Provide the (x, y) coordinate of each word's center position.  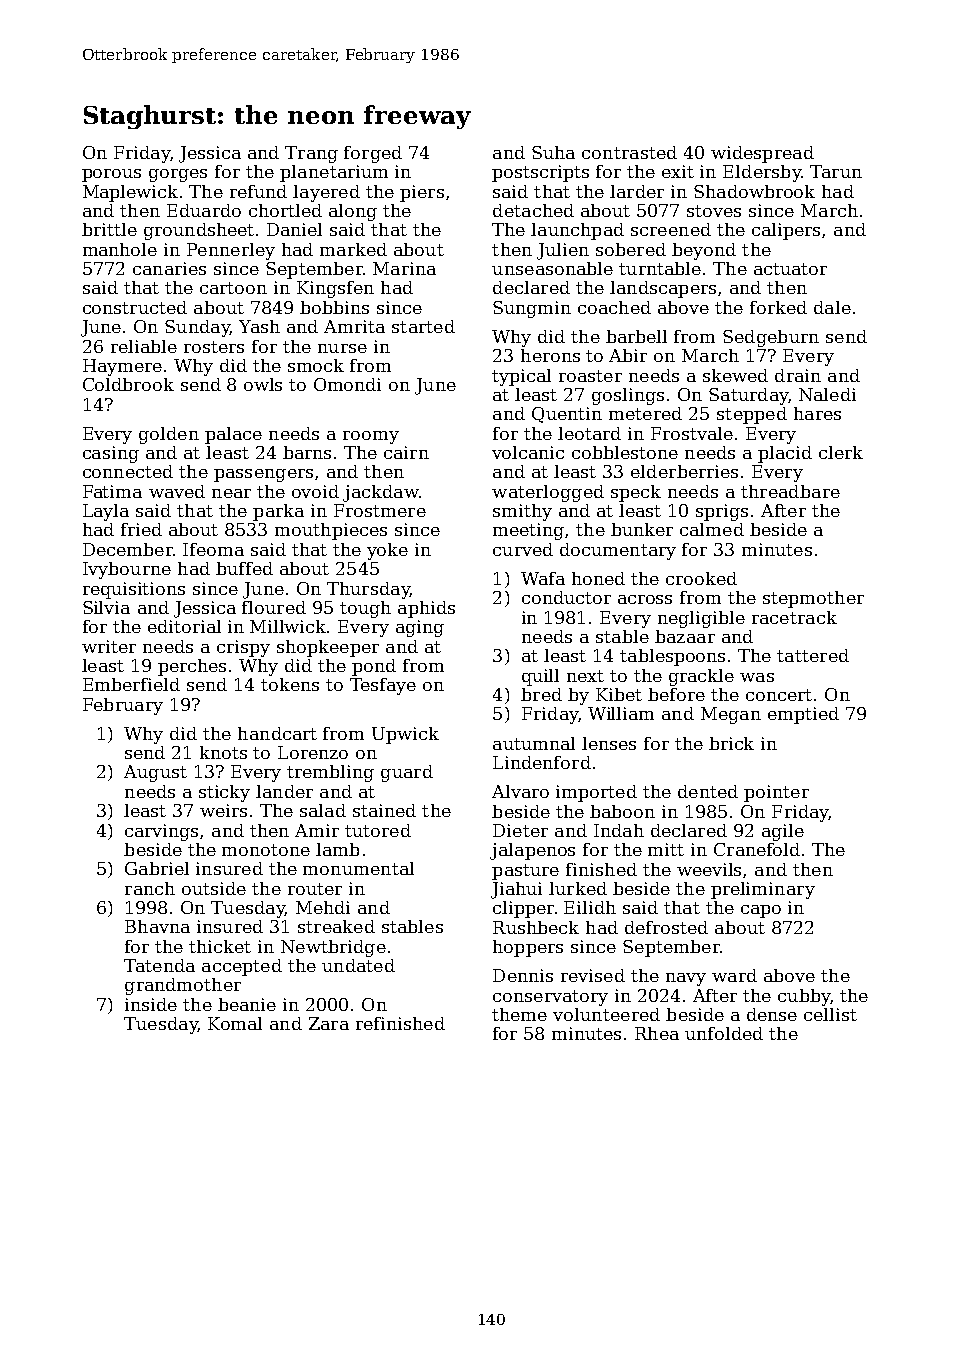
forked (778, 307)
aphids (426, 609)
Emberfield (131, 684)
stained (384, 810)
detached (533, 210)
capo (761, 911)
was (757, 677)
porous (111, 175)
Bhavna (157, 926)
